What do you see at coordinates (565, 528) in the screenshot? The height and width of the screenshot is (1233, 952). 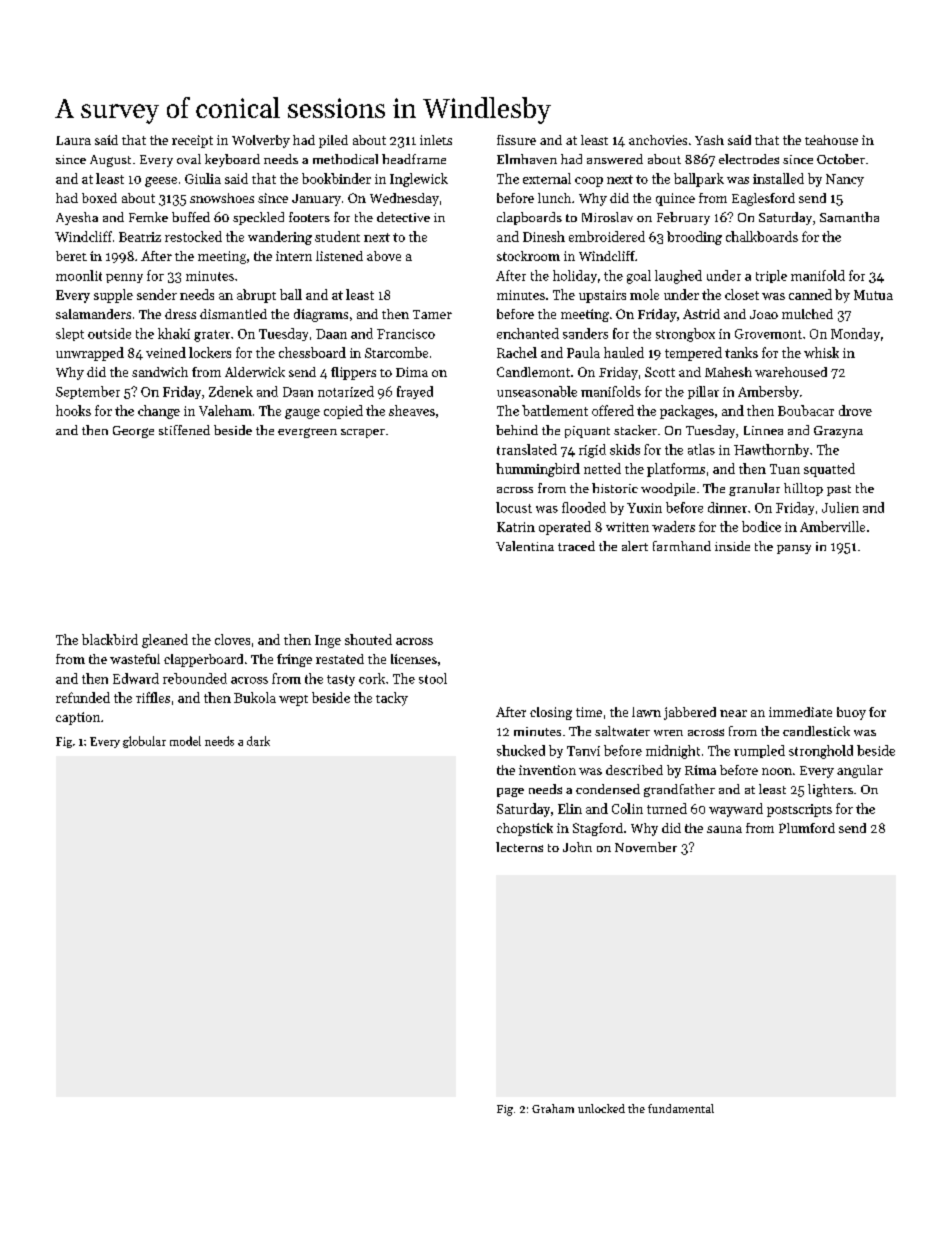 I see `operated` at bounding box center [565, 528].
